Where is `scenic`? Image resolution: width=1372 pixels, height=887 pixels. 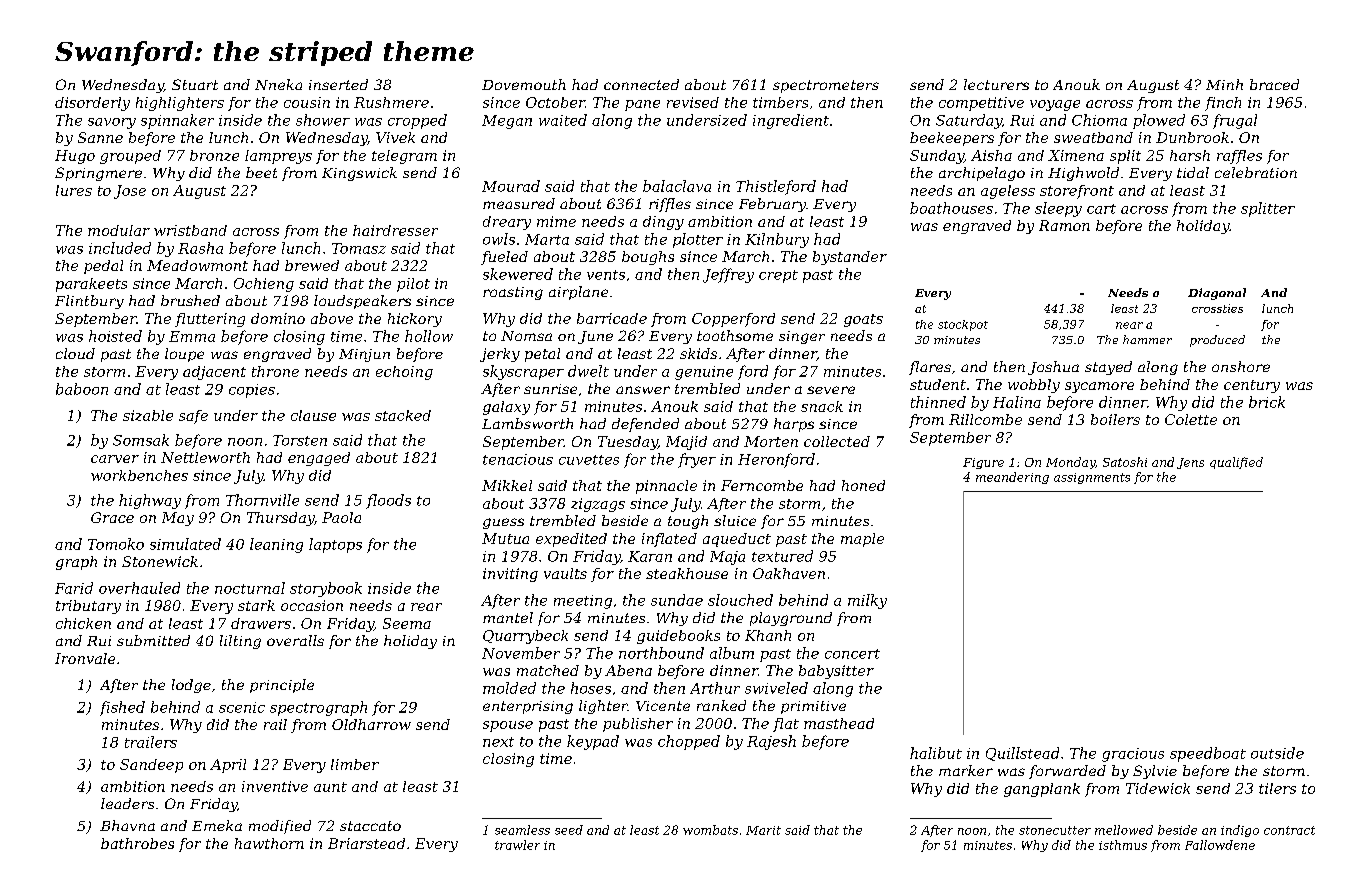
scenic is located at coordinates (242, 707).
